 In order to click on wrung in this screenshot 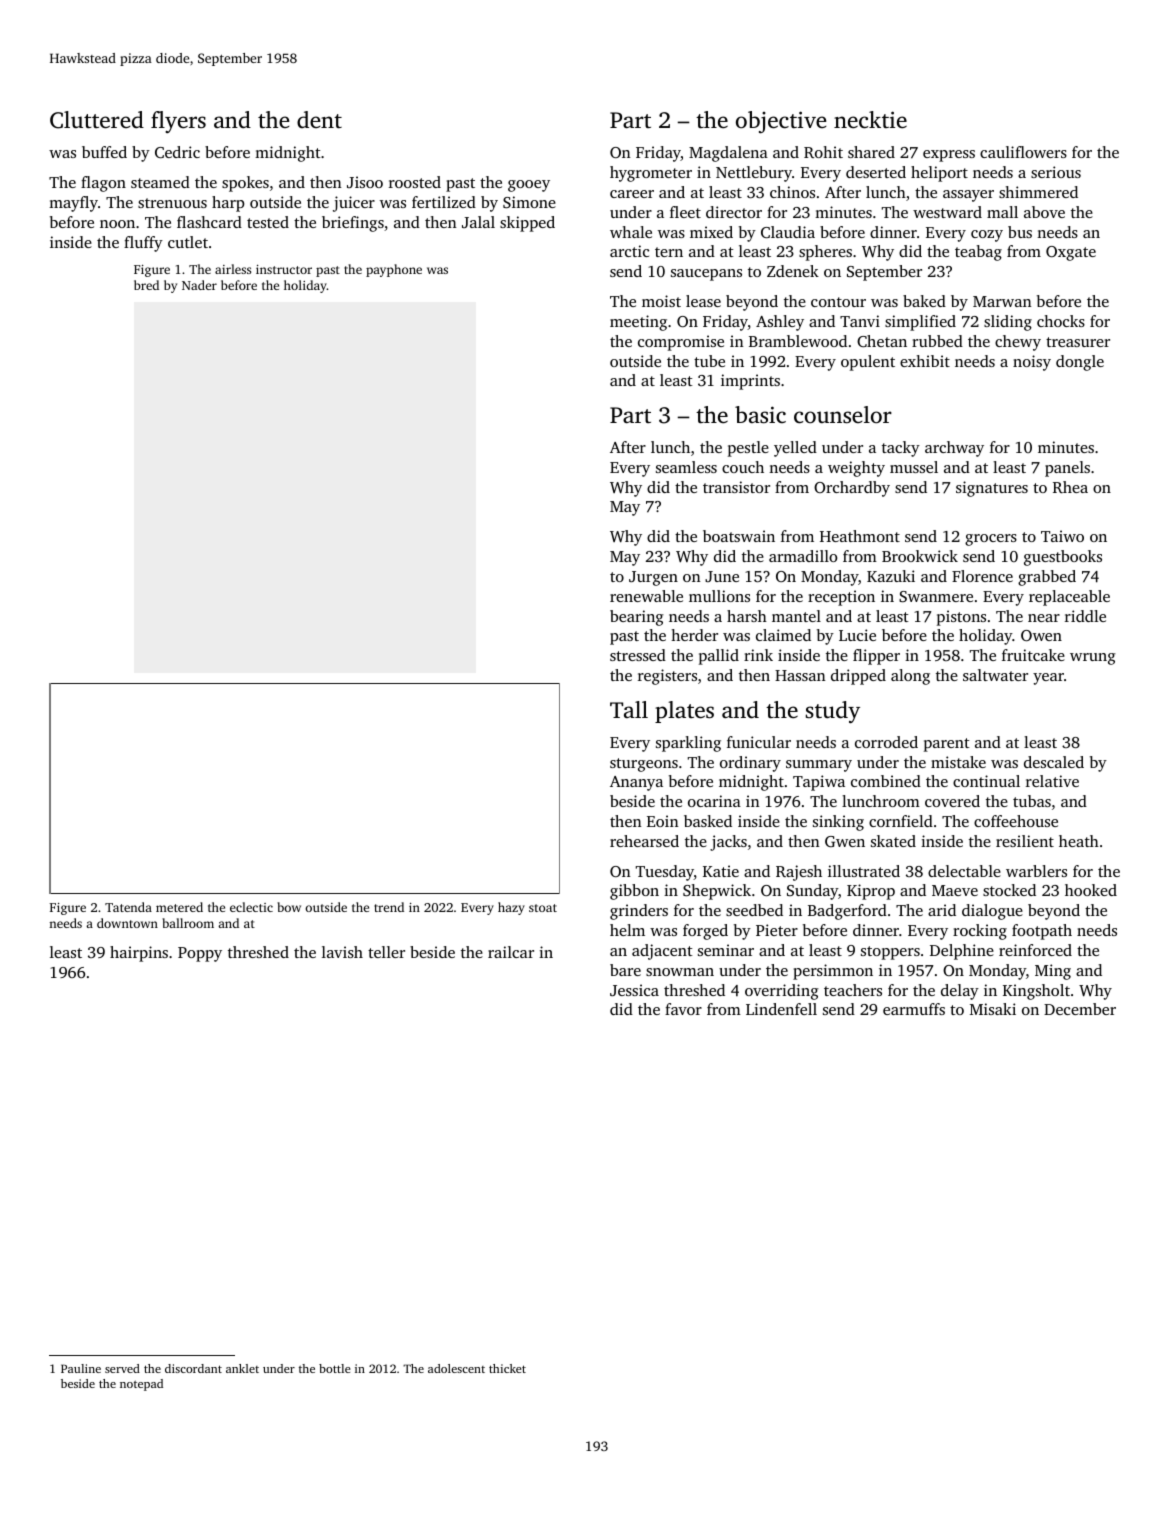, I will do `click(1093, 659)`.
